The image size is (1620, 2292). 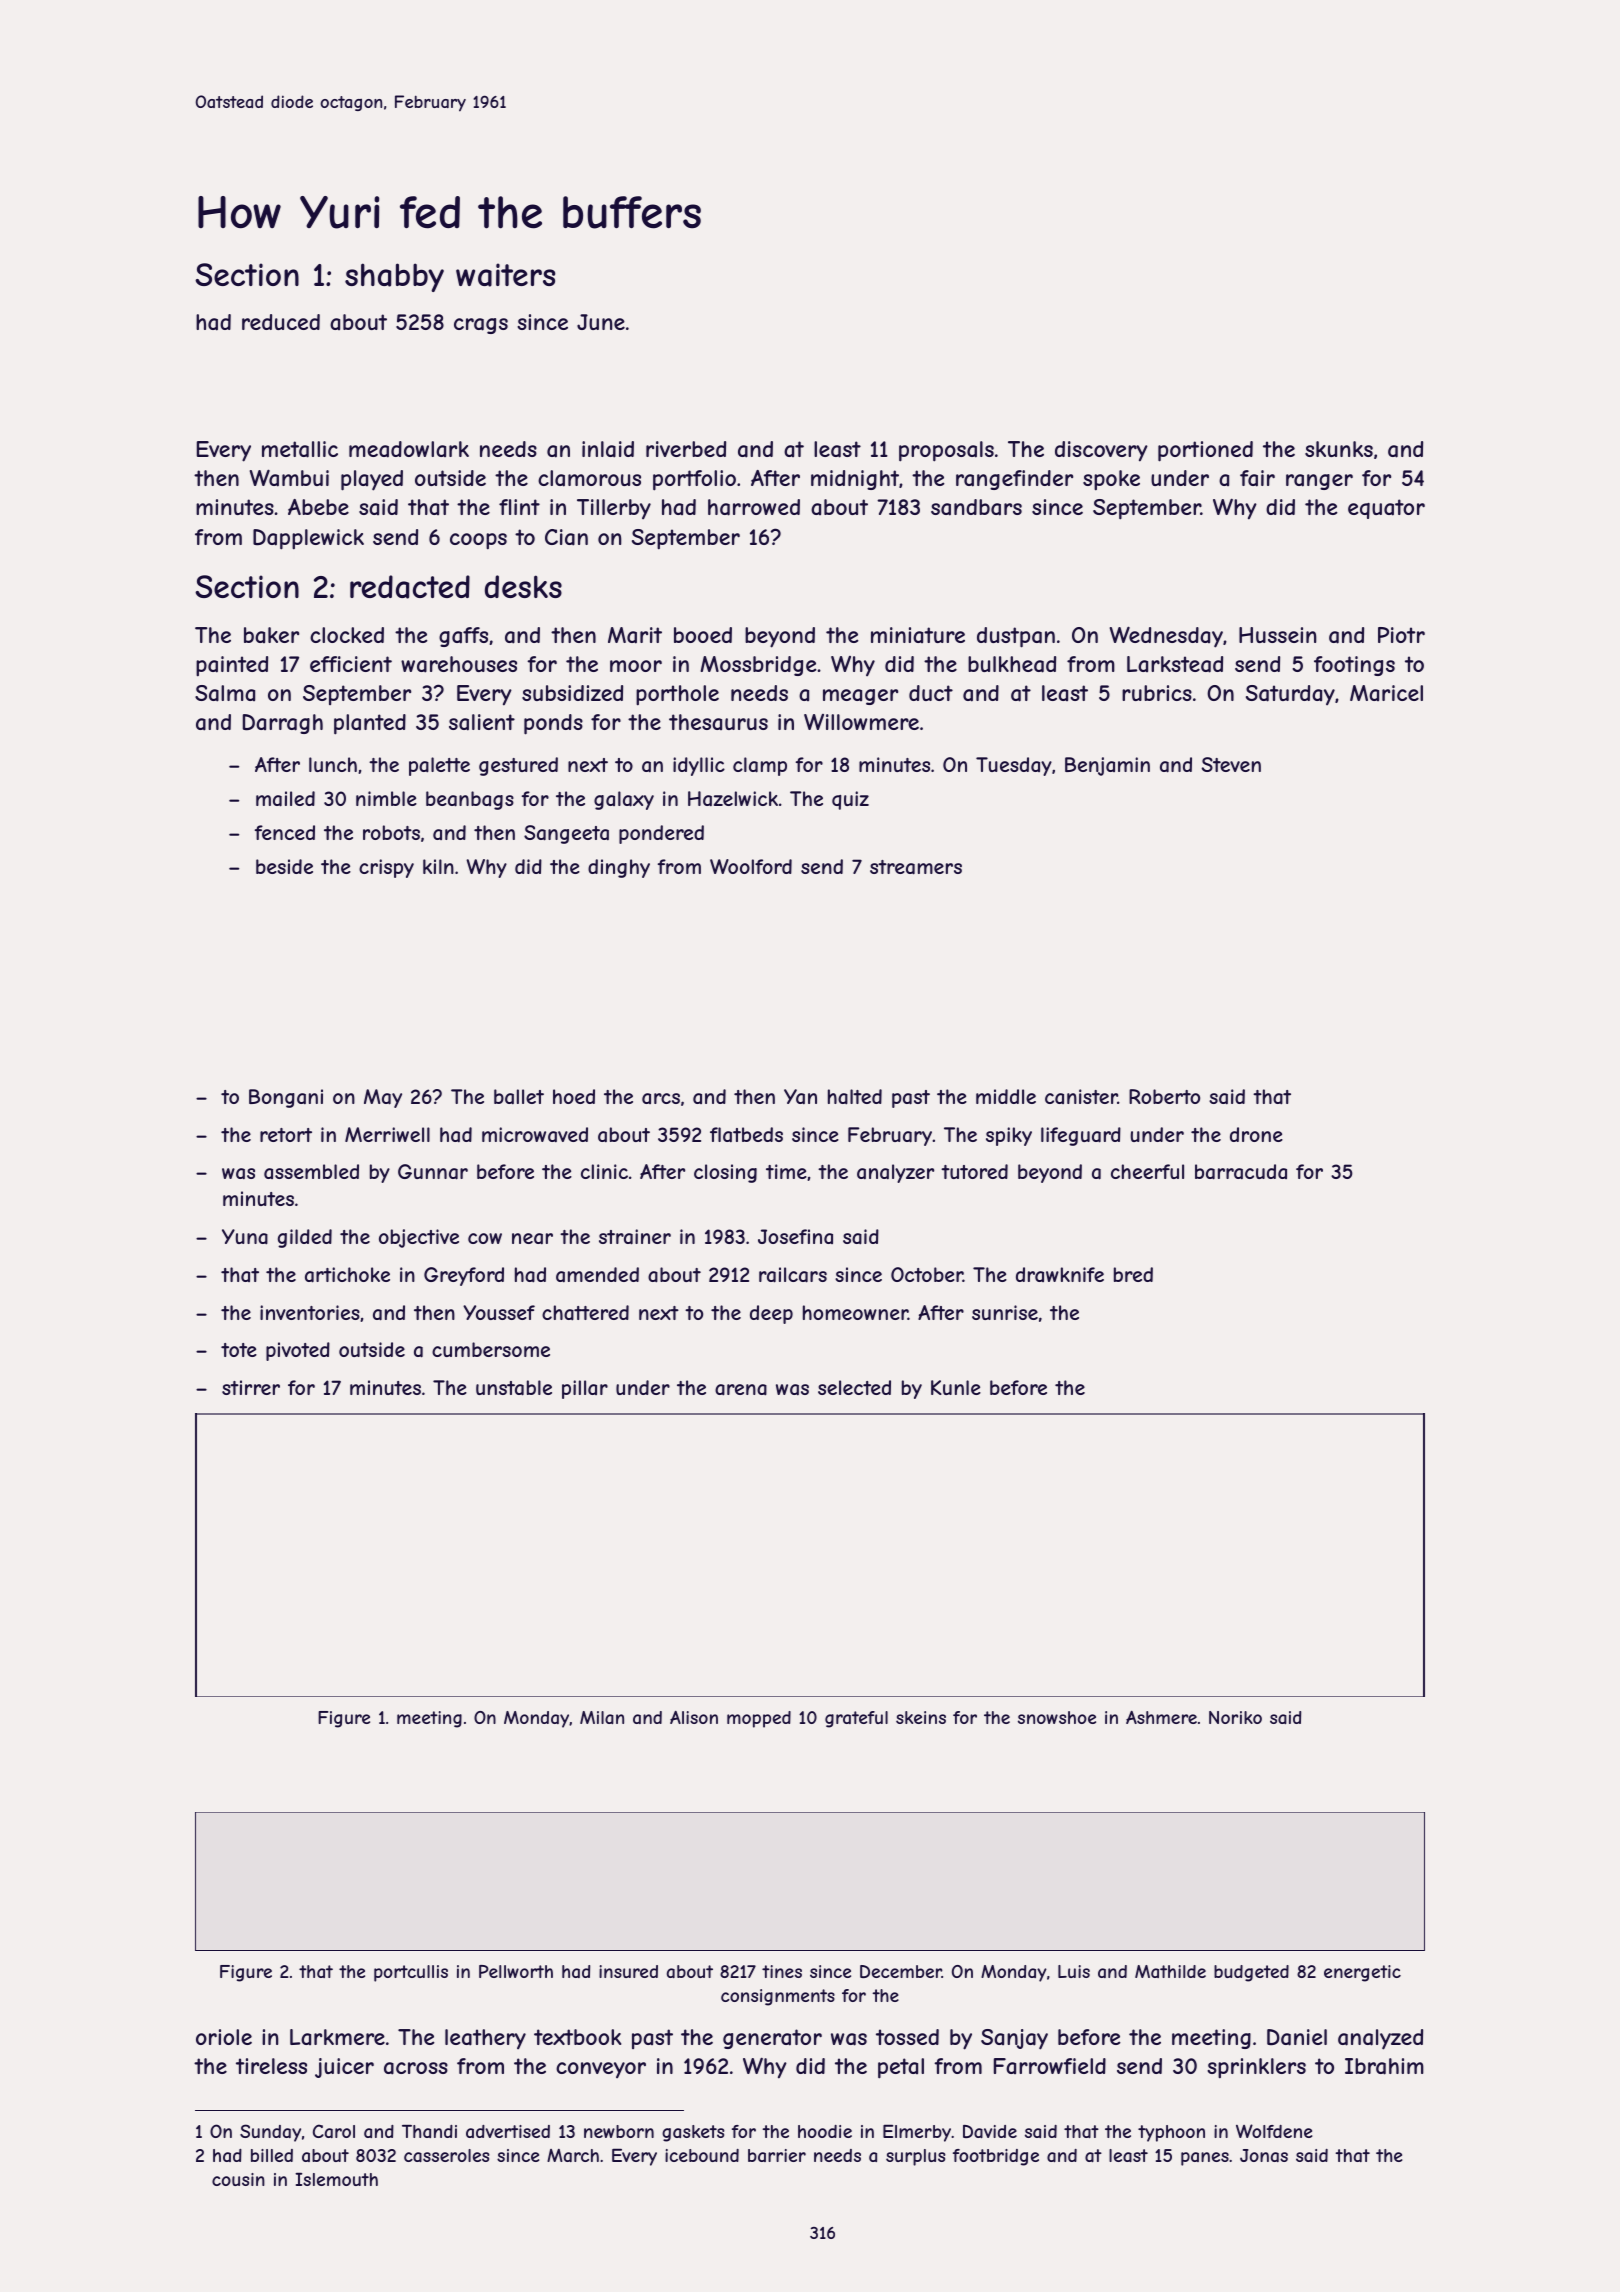 I want to click on equator, so click(x=1386, y=509).
